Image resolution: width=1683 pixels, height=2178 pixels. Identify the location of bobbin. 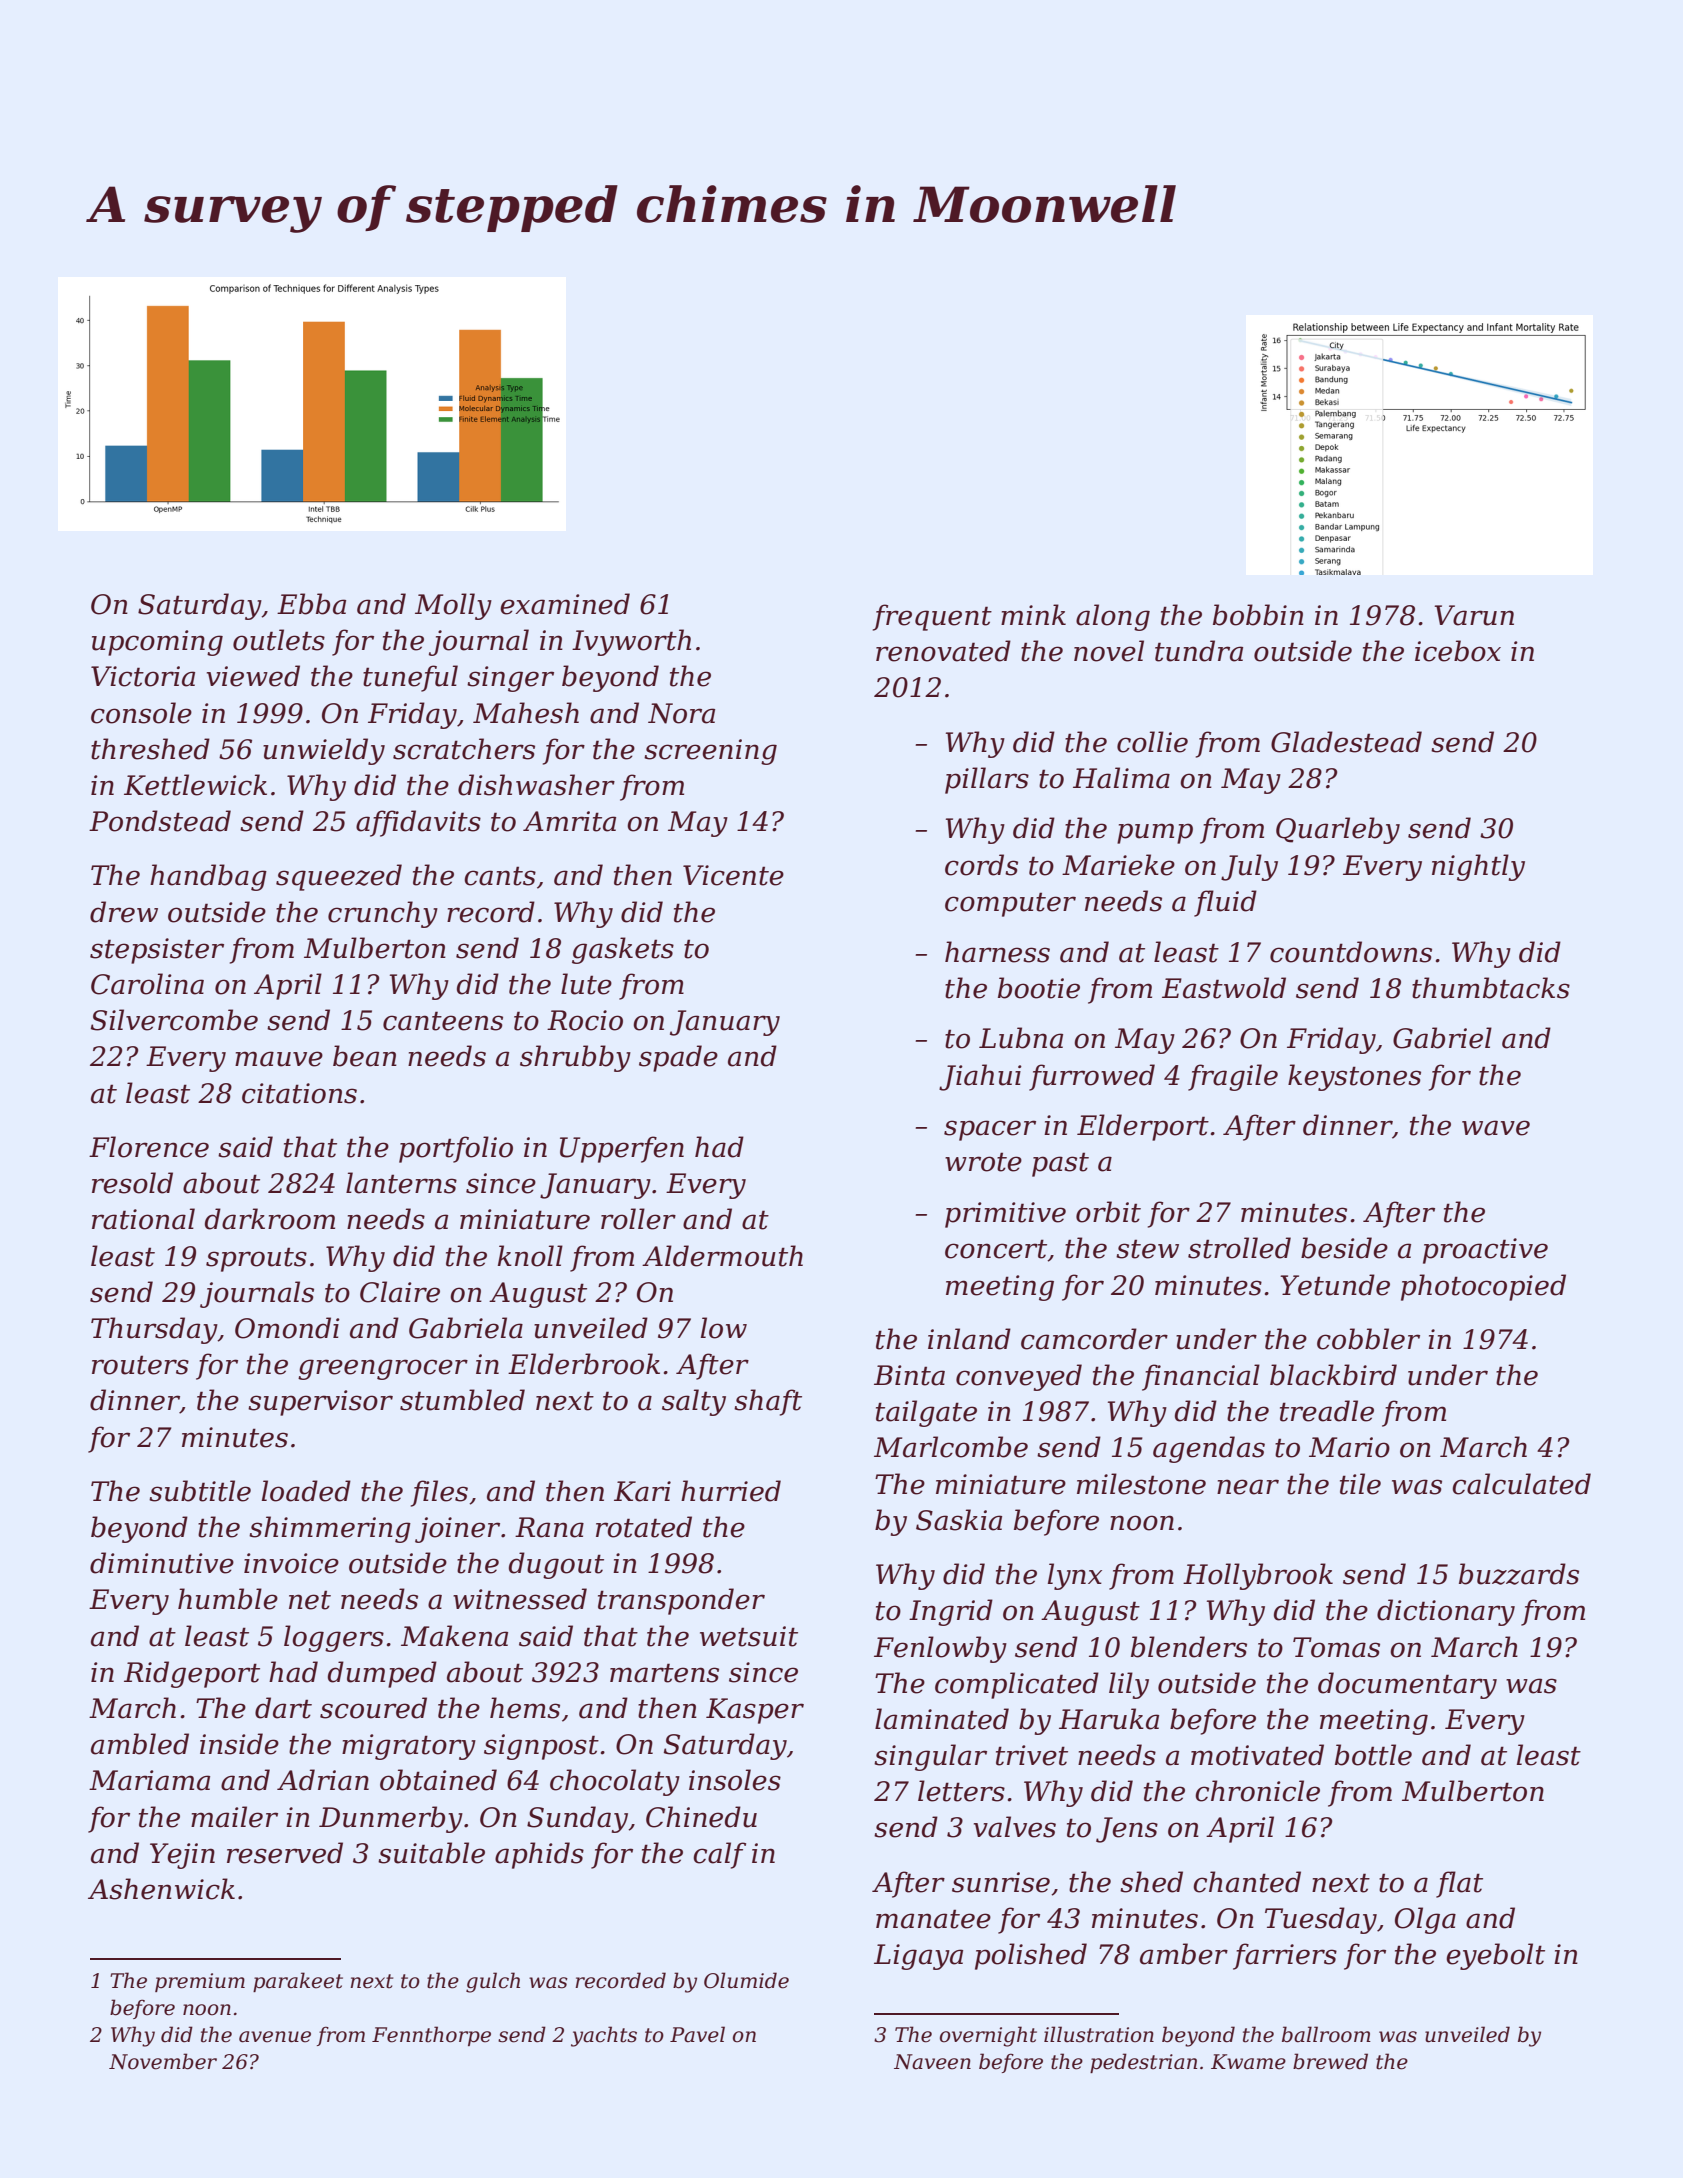
(1258, 615).
